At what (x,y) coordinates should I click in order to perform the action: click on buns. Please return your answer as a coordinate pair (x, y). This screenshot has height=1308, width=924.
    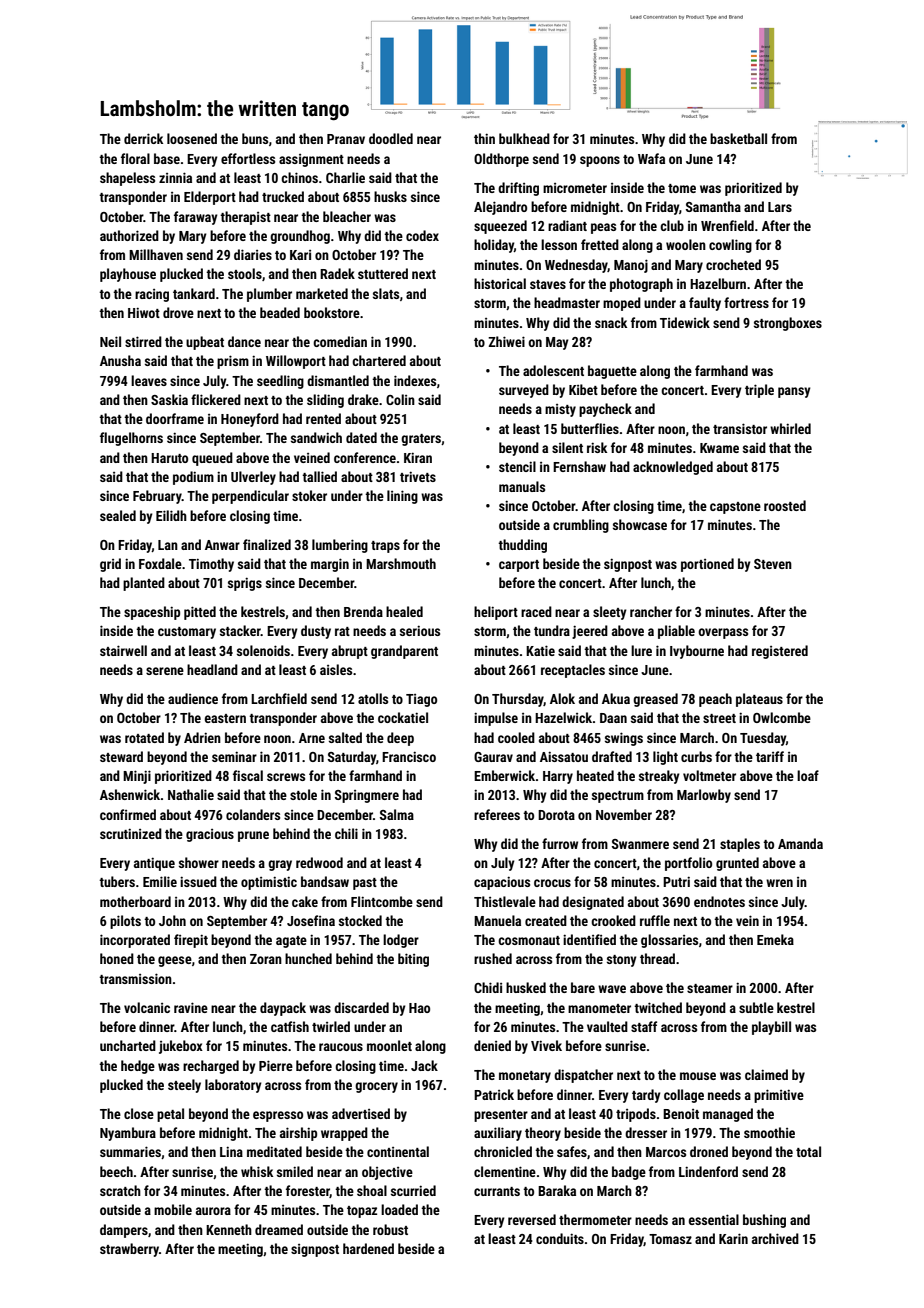
    Looking at the image, I should click on (255, 138).
